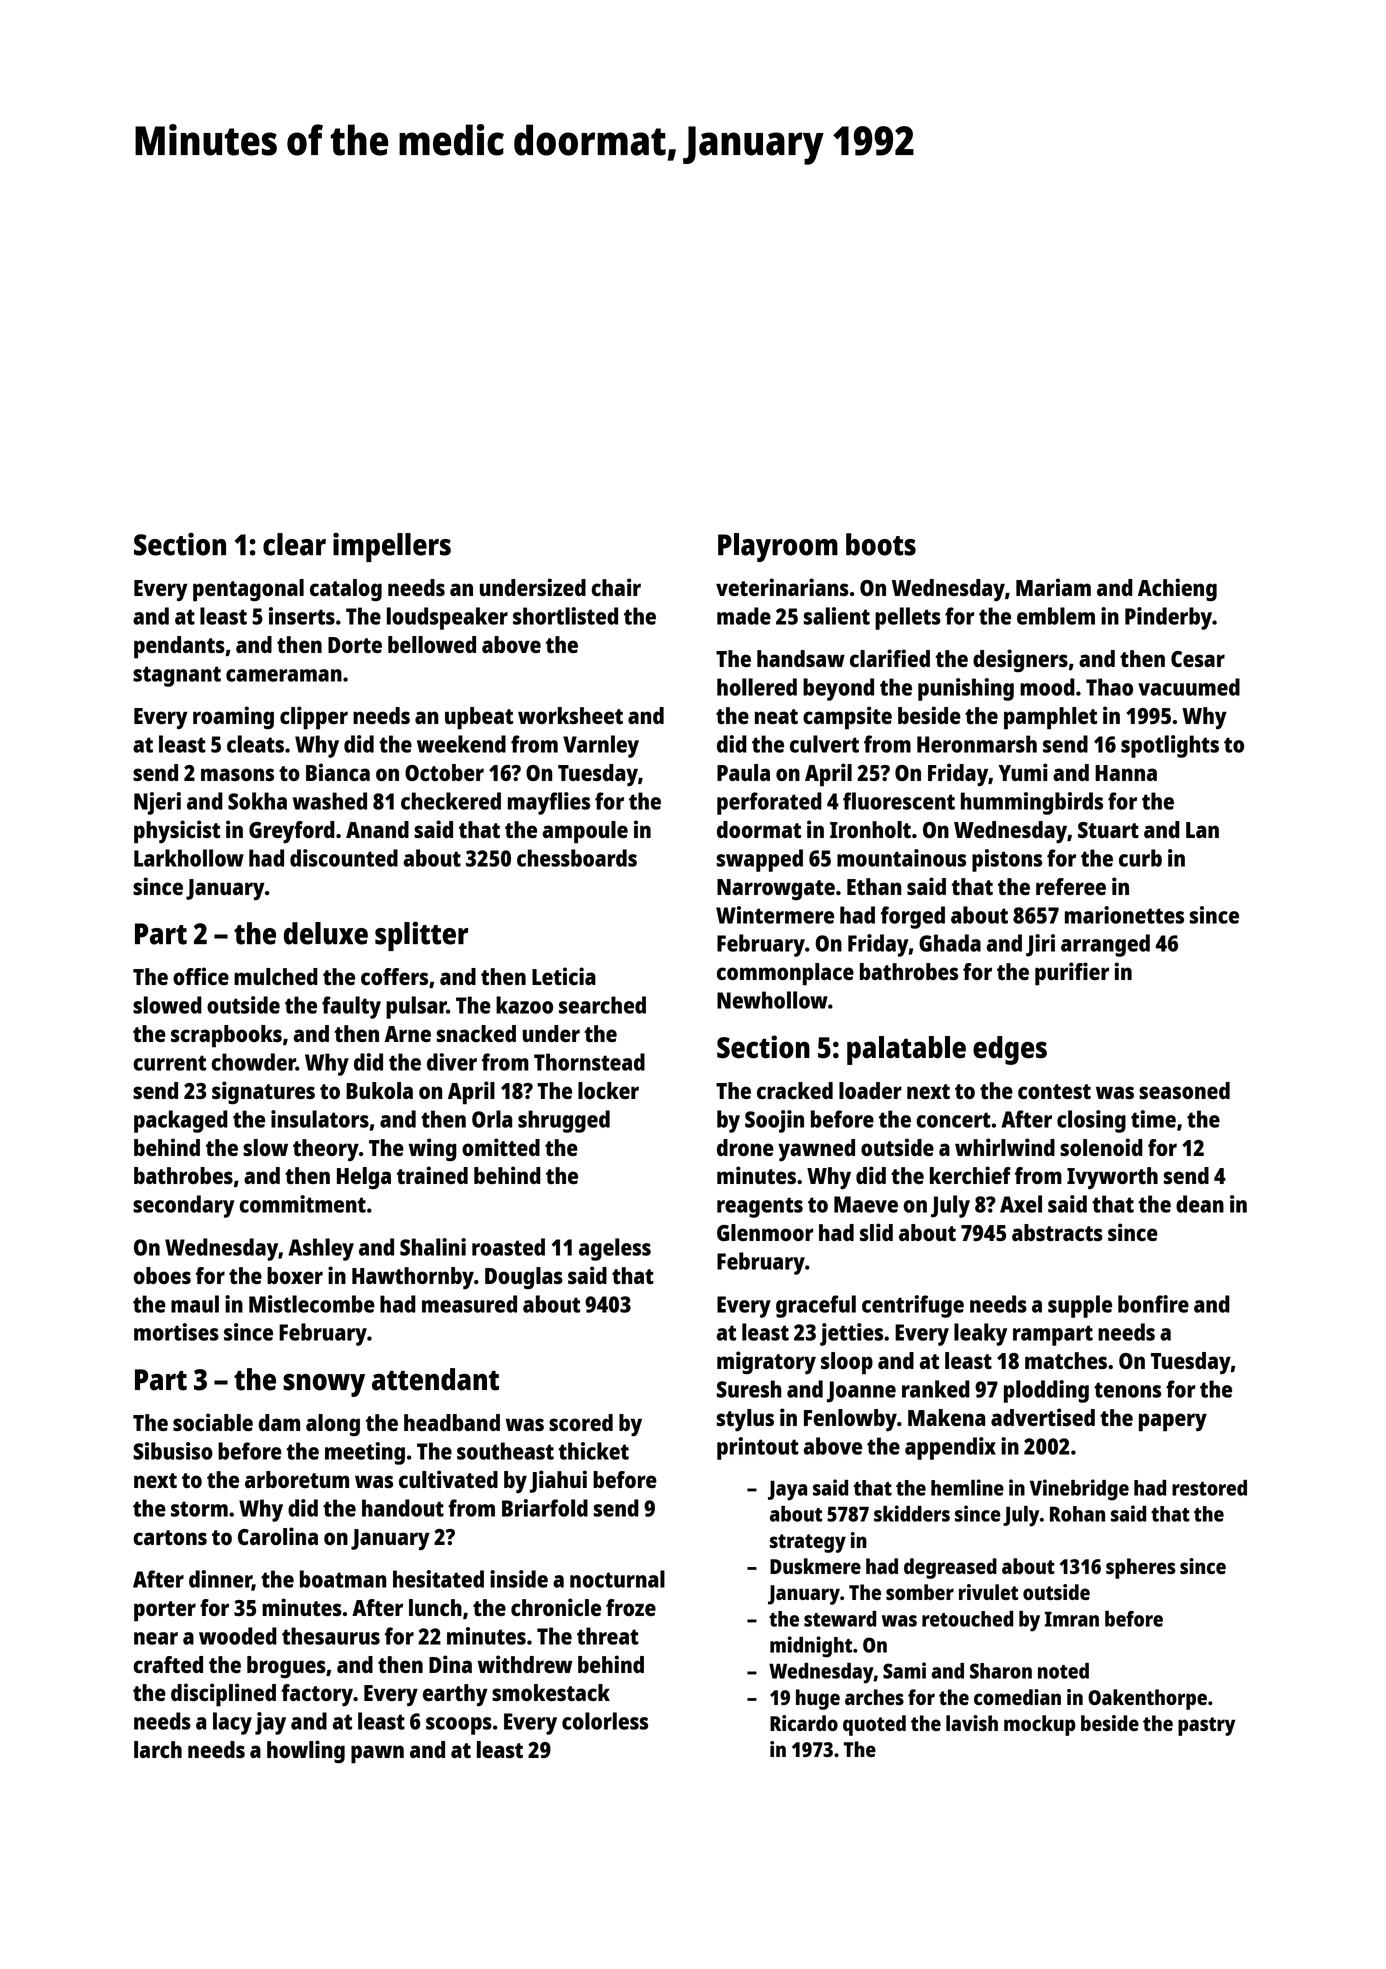 The height and width of the screenshot is (1969, 1386). What do you see at coordinates (168, 1664) in the screenshot?
I see `crafted` at bounding box center [168, 1664].
